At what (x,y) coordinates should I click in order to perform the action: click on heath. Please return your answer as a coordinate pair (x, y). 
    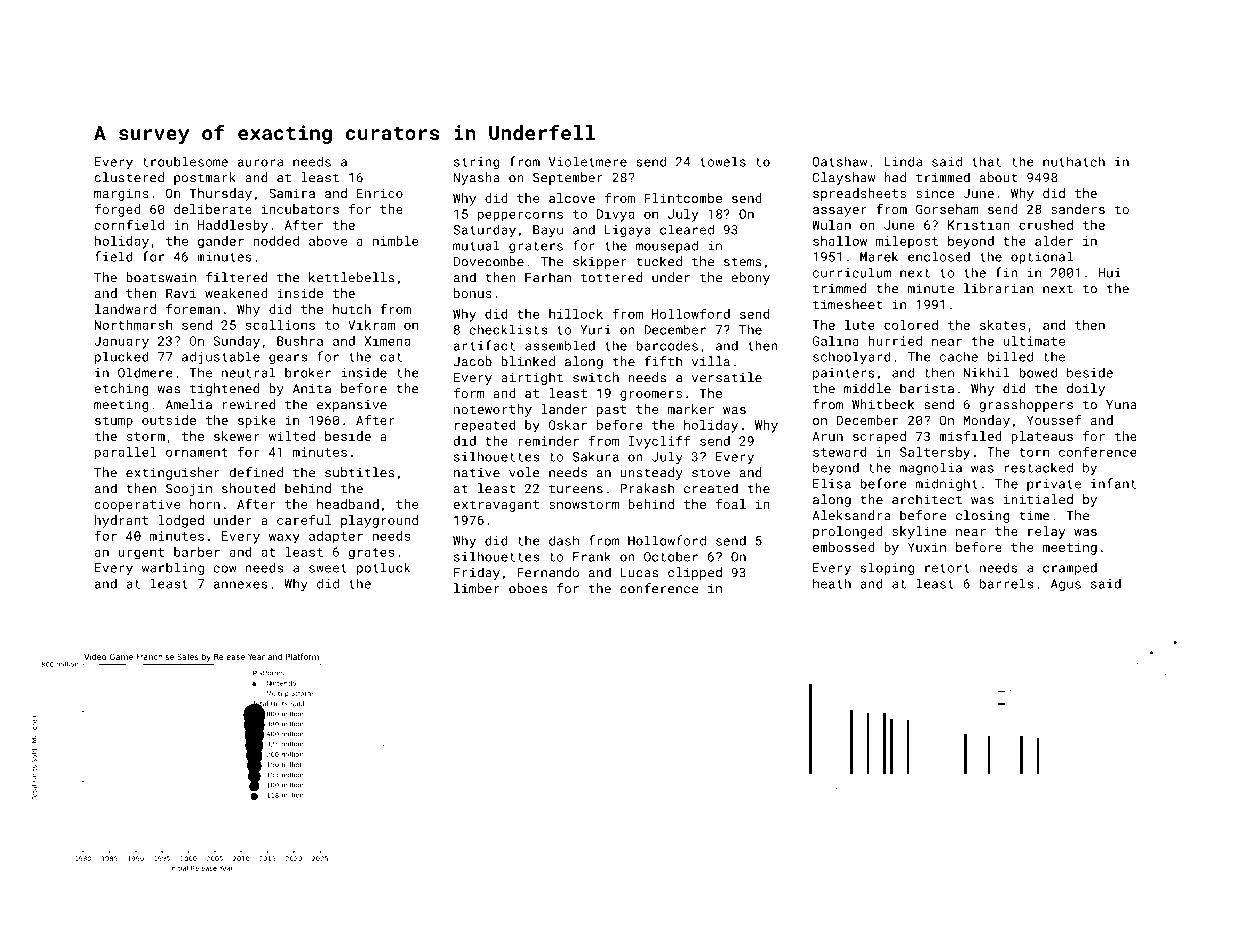
    Looking at the image, I should click on (832, 583).
